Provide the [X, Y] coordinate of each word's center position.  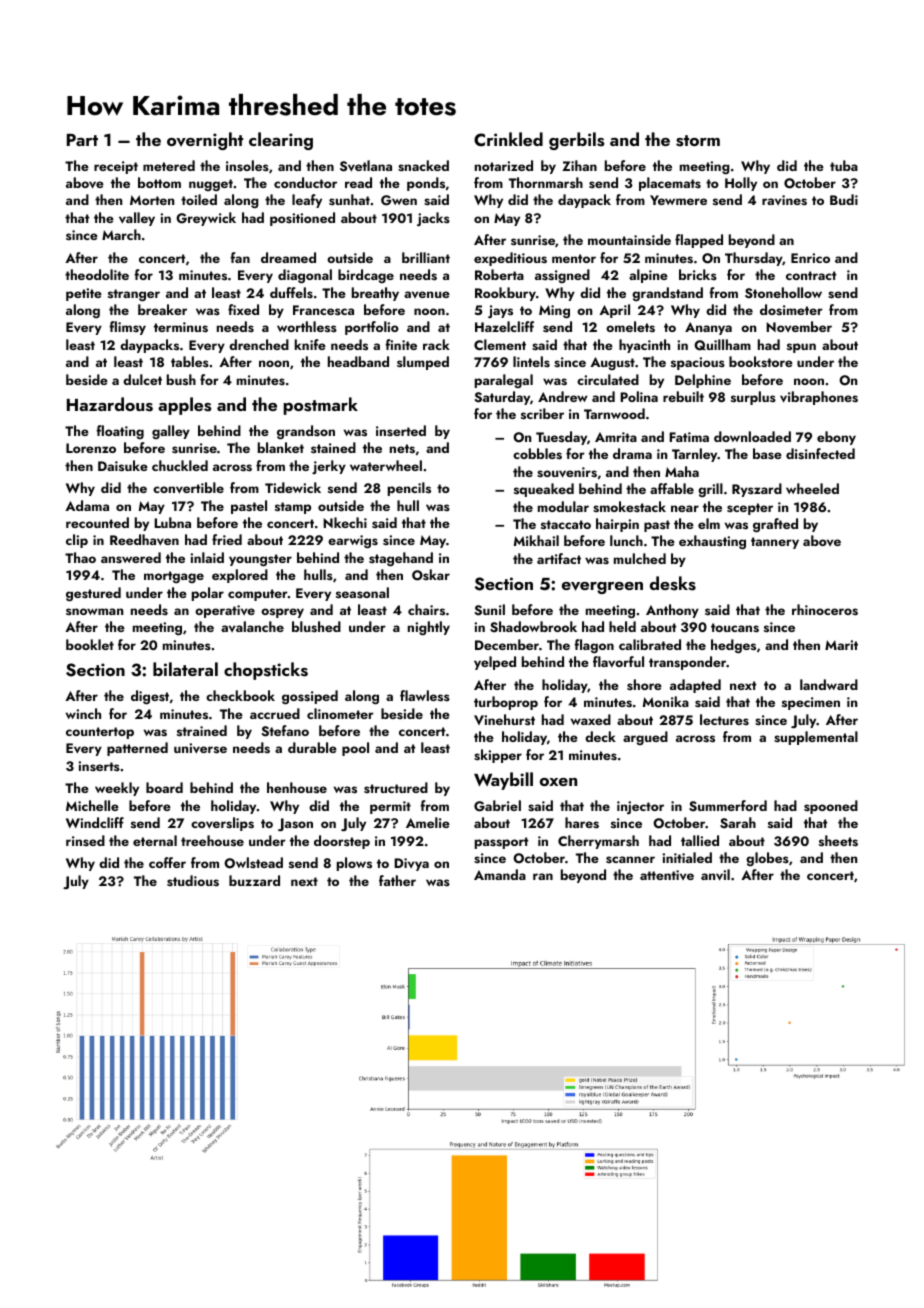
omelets [630, 327]
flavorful [618, 661]
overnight [205, 141]
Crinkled [508, 139]
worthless [307, 326]
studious [193, 881]
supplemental [816, 738]
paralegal [504, 381]
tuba [844, 165]
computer [258, 595]
